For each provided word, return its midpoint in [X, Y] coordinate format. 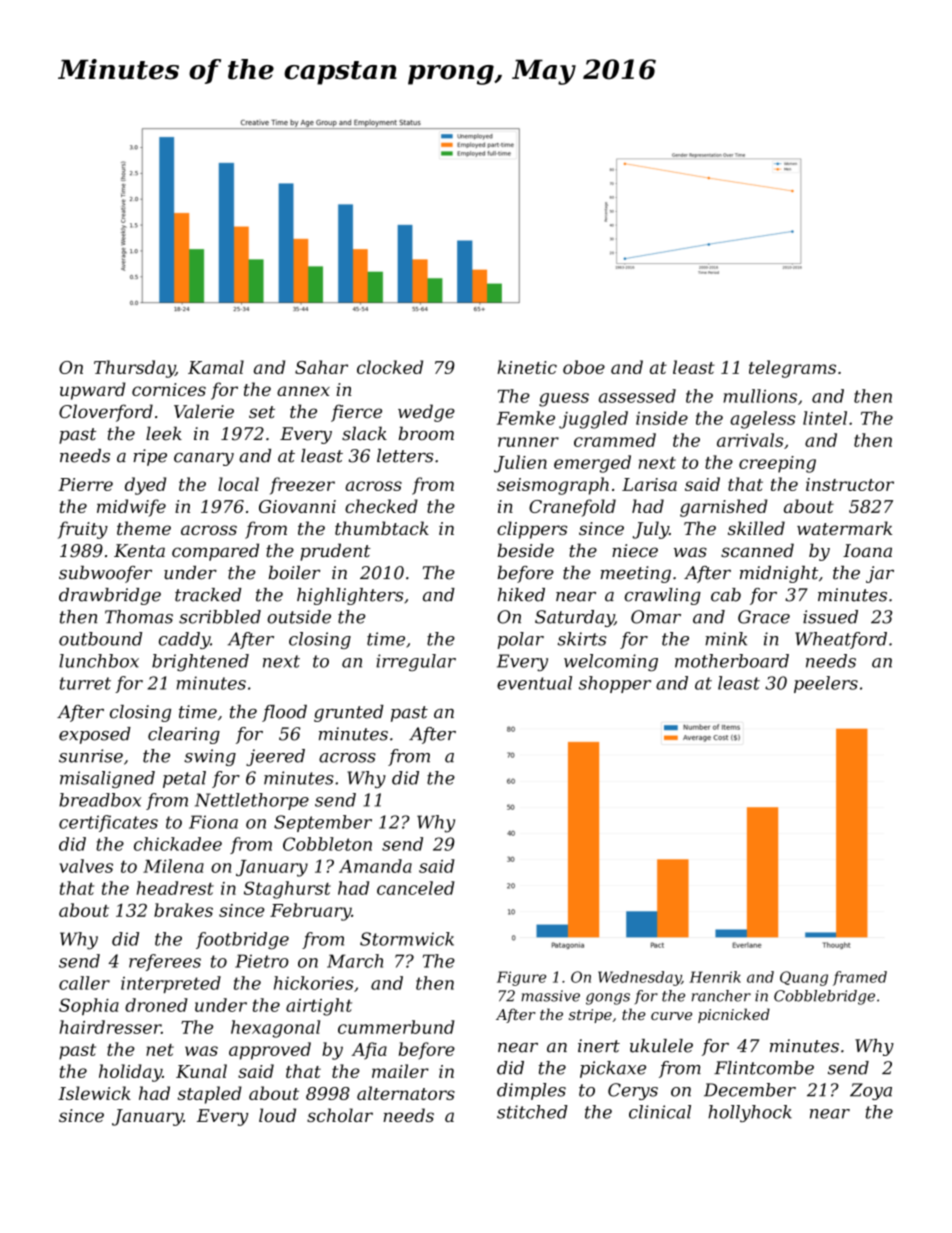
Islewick [94, 1093]
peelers [826, 684]
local [238, 484]
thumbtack [382, 528]
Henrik [715, 977]
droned [156, 1005]
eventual [534, 683]
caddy [184, 640]
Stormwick [407, 939]
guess [564, 400]
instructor [850, 484]
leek [164, 433]
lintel [825, 418]
